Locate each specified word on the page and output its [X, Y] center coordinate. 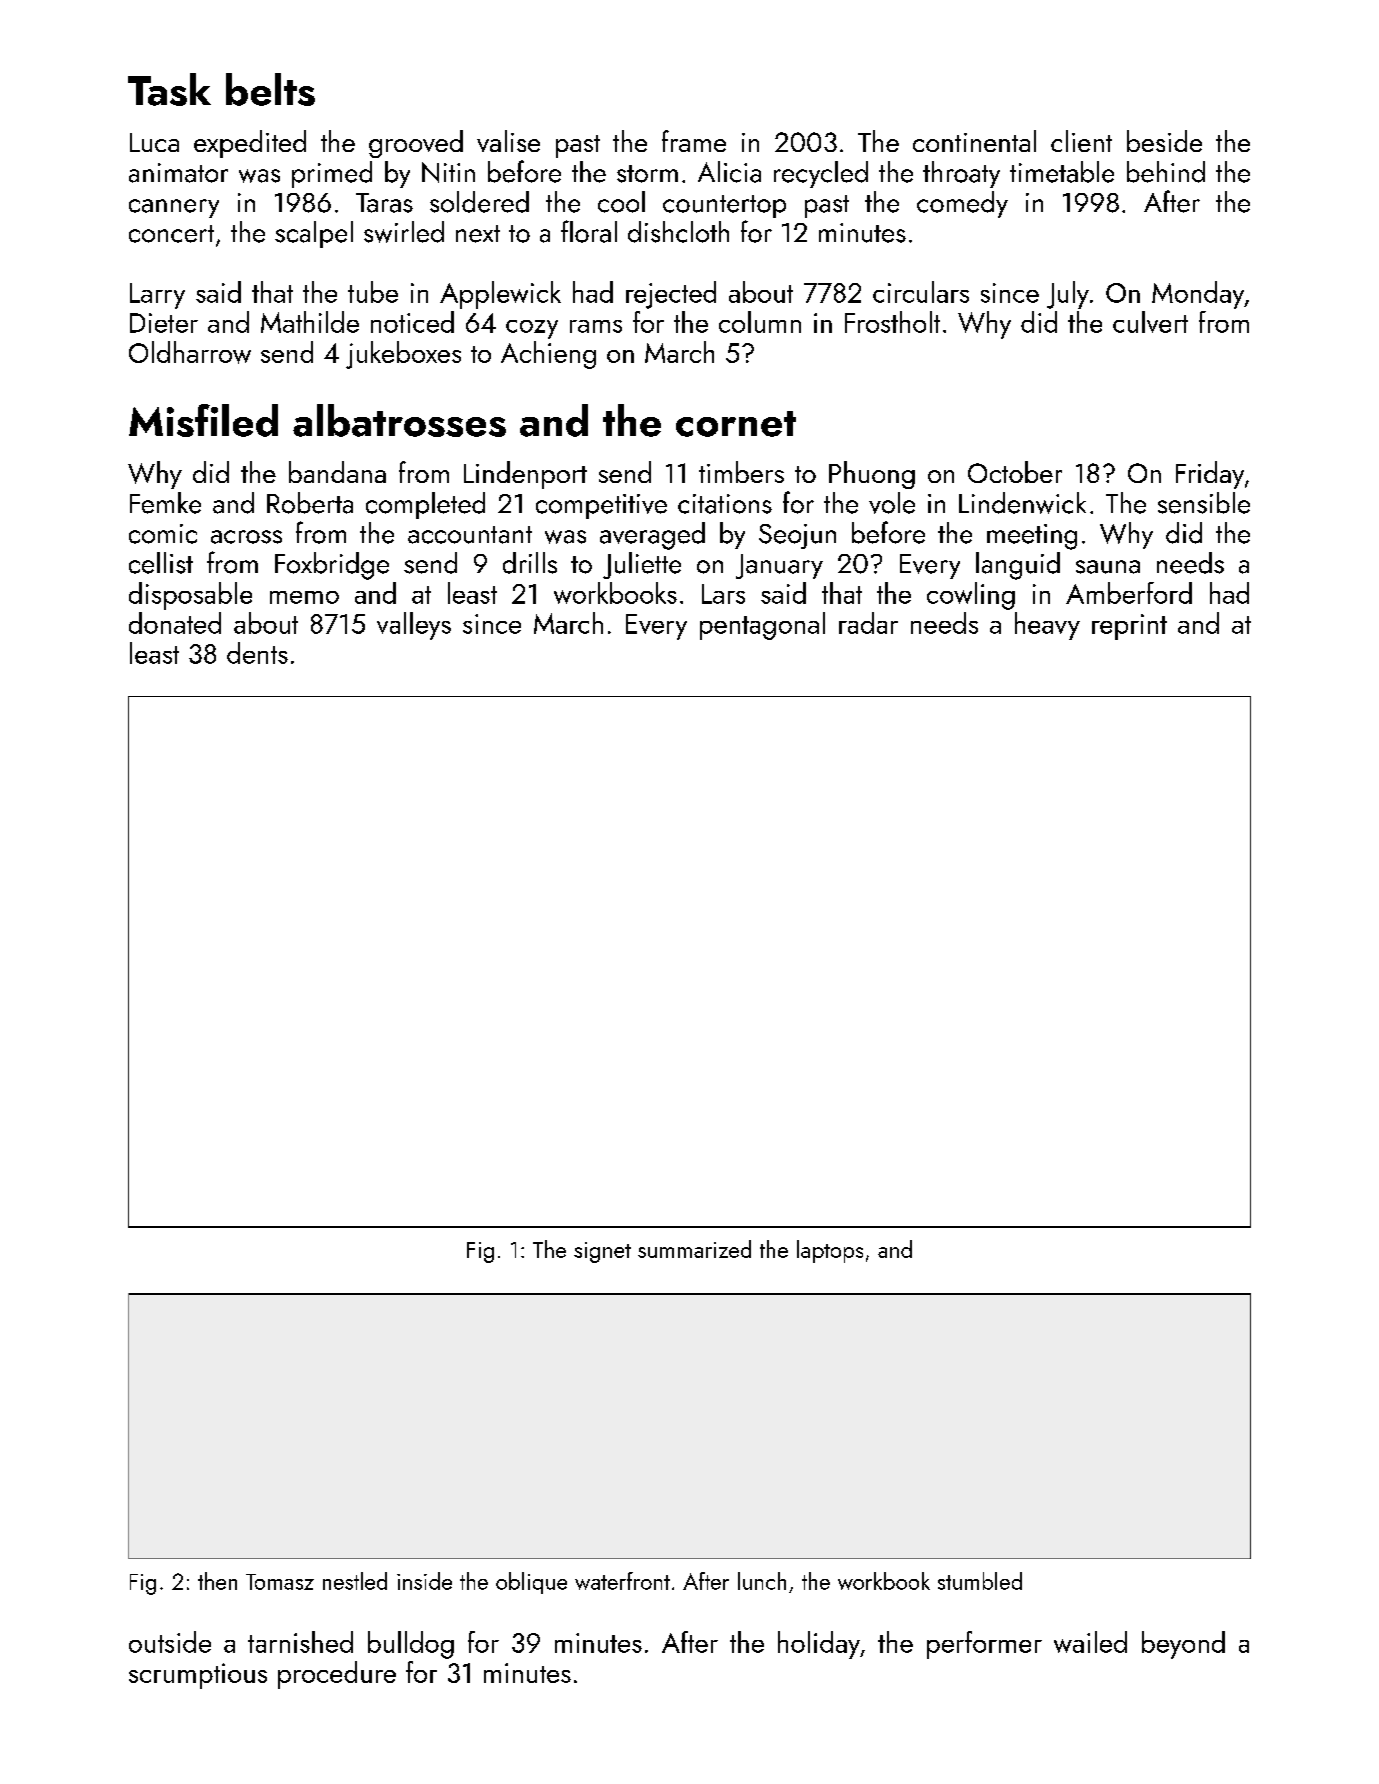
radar [868, 623]
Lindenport [525, 475]
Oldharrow [190, 352]
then [217, 1581]
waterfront [622, 1581]
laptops [830, 1251]
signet [602, 1252]
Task [169, 89]
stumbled [980, 1581]
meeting [1032, 537]
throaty [961, 174]
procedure [337, 1675]
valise [508, 141]
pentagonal [762, 626]
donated [175, 623]
